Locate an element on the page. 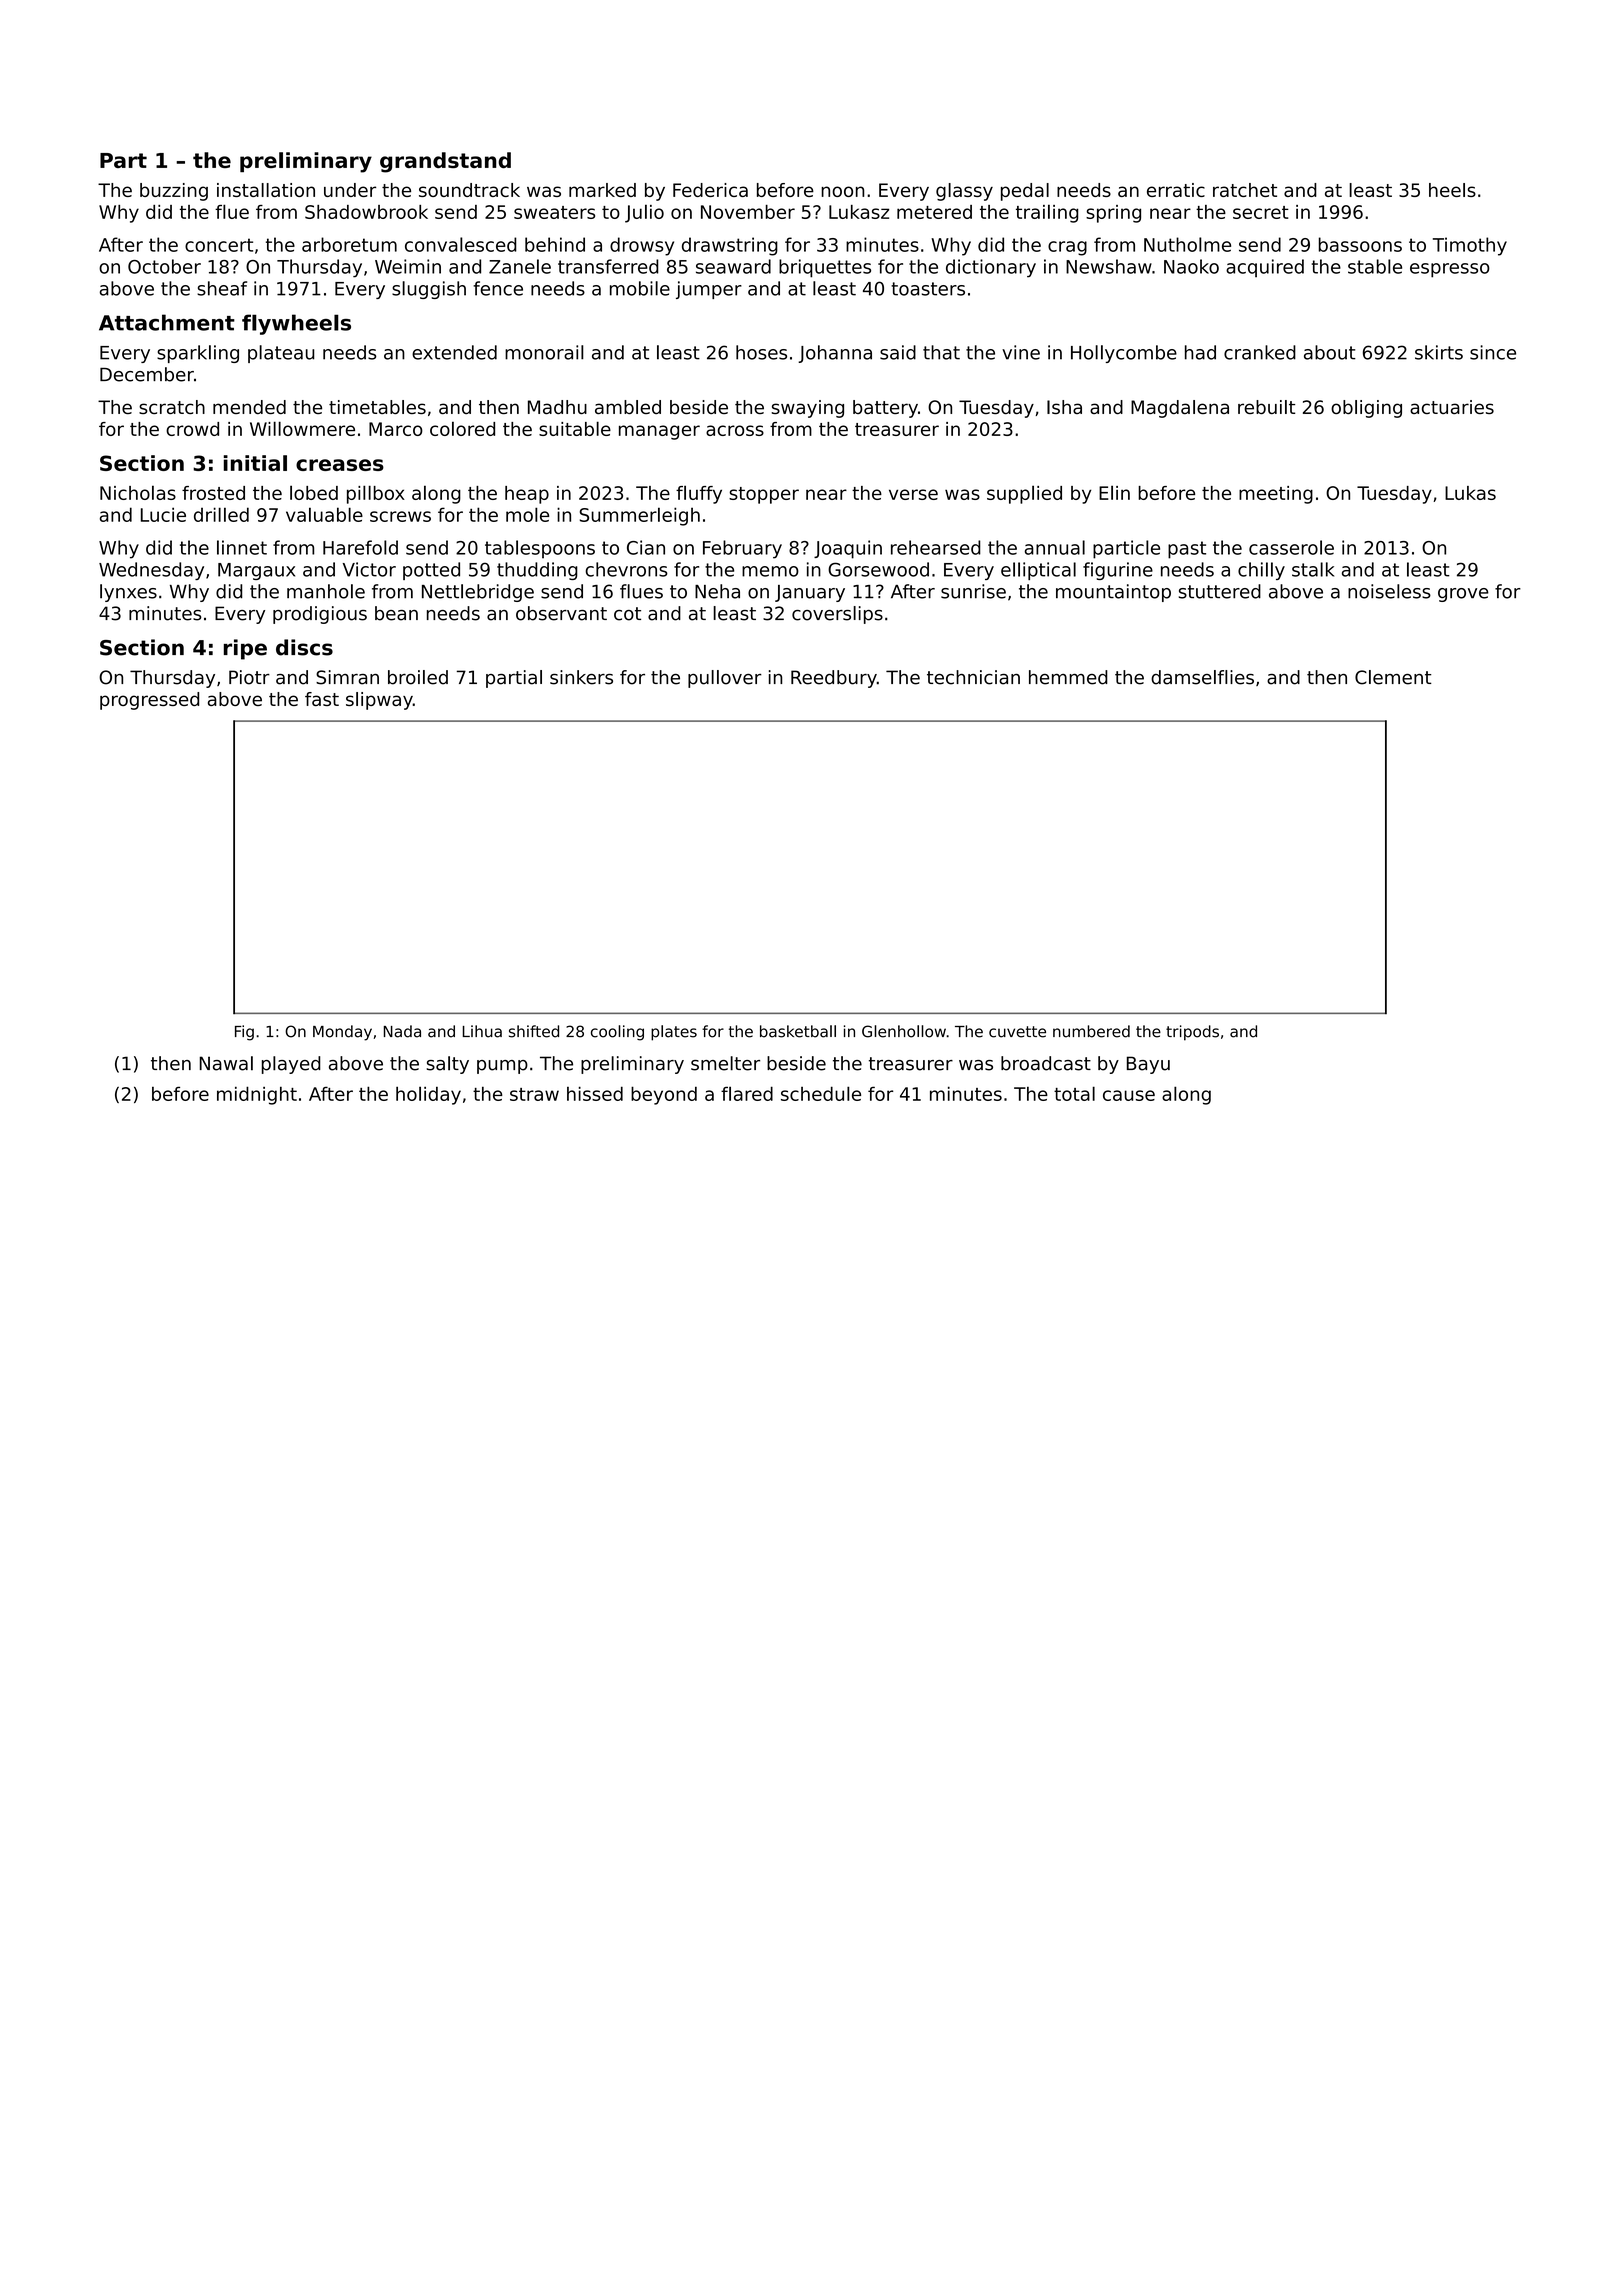 The image size is (1620, 2292). extended is located at coordinates (454, 352).
